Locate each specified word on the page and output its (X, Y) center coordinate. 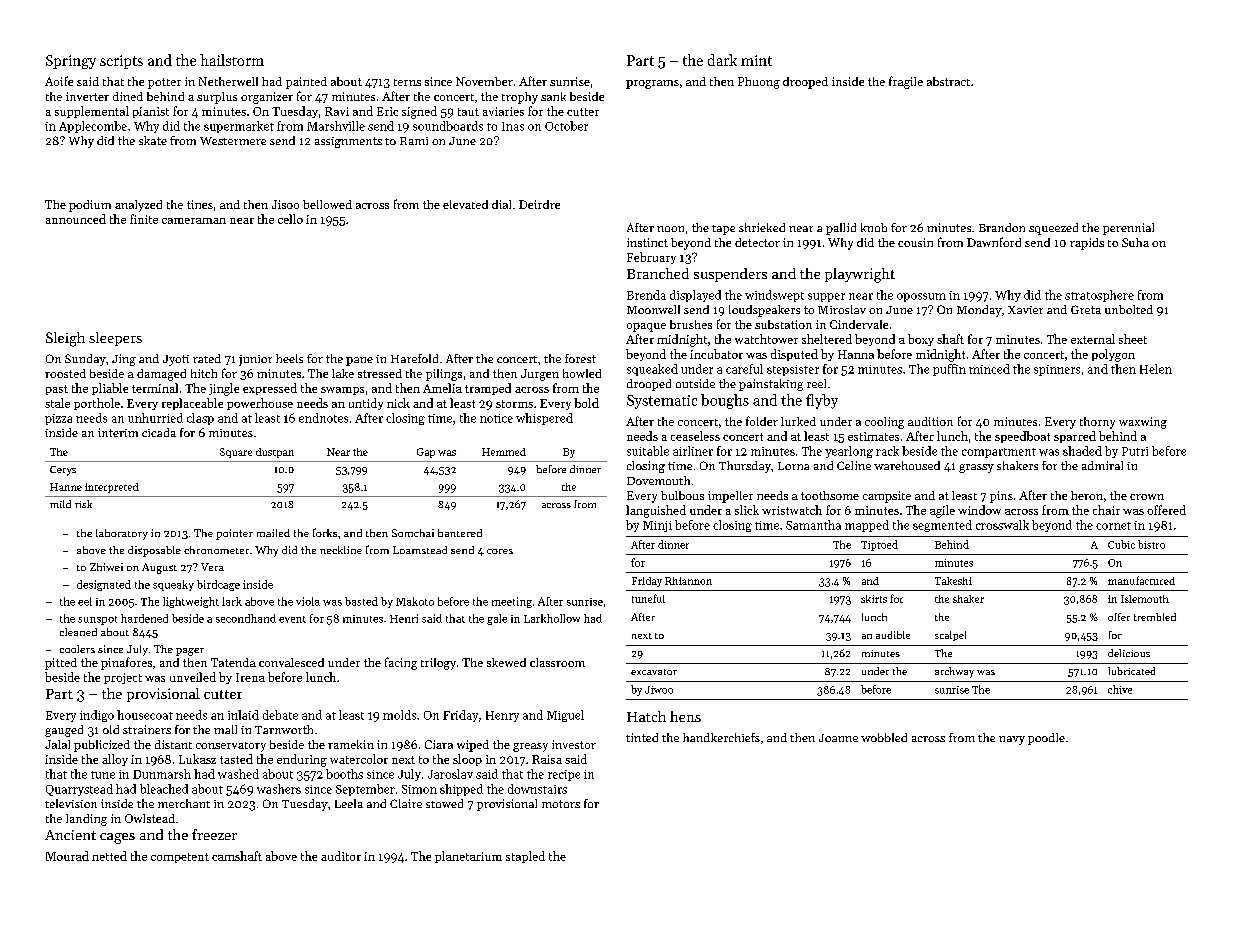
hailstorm (232, 60)
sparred (1075, 437)
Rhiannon (688, 581)
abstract (948, 81)
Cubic (1121, 544)
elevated (465, 204)
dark (722, 60)
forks (325, 532)
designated (104, 585)
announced (76, 219)
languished (656, 511)
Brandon (1002, 227)
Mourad (67, 856)
